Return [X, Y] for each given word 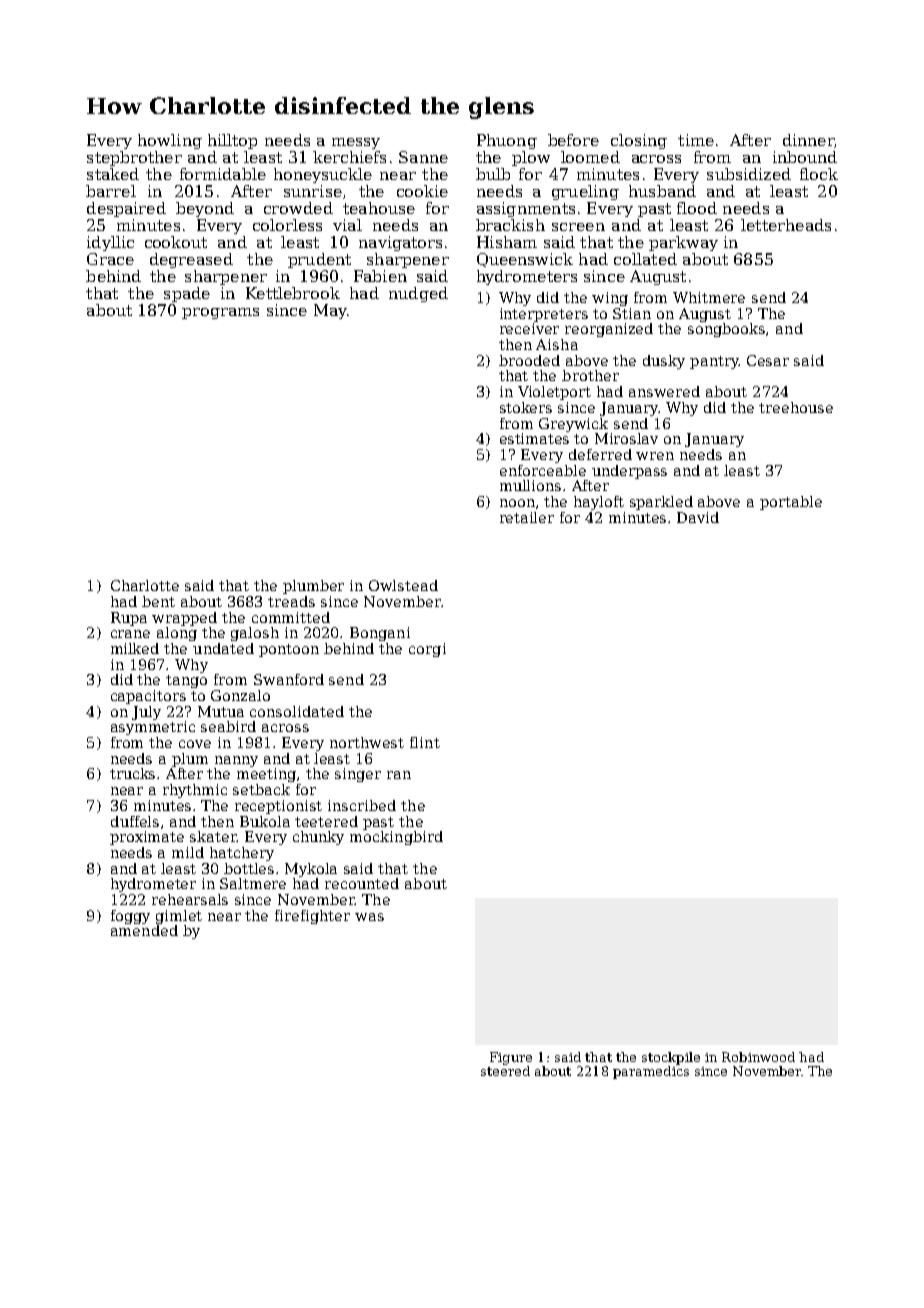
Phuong [507, 141]
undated [223, 648]
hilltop [232, 141]
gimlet [179, 917]
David [698, 517]
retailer [527, 517]
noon [517, 503]
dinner [808, 140]
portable [791, 503]
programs [220, 313]
